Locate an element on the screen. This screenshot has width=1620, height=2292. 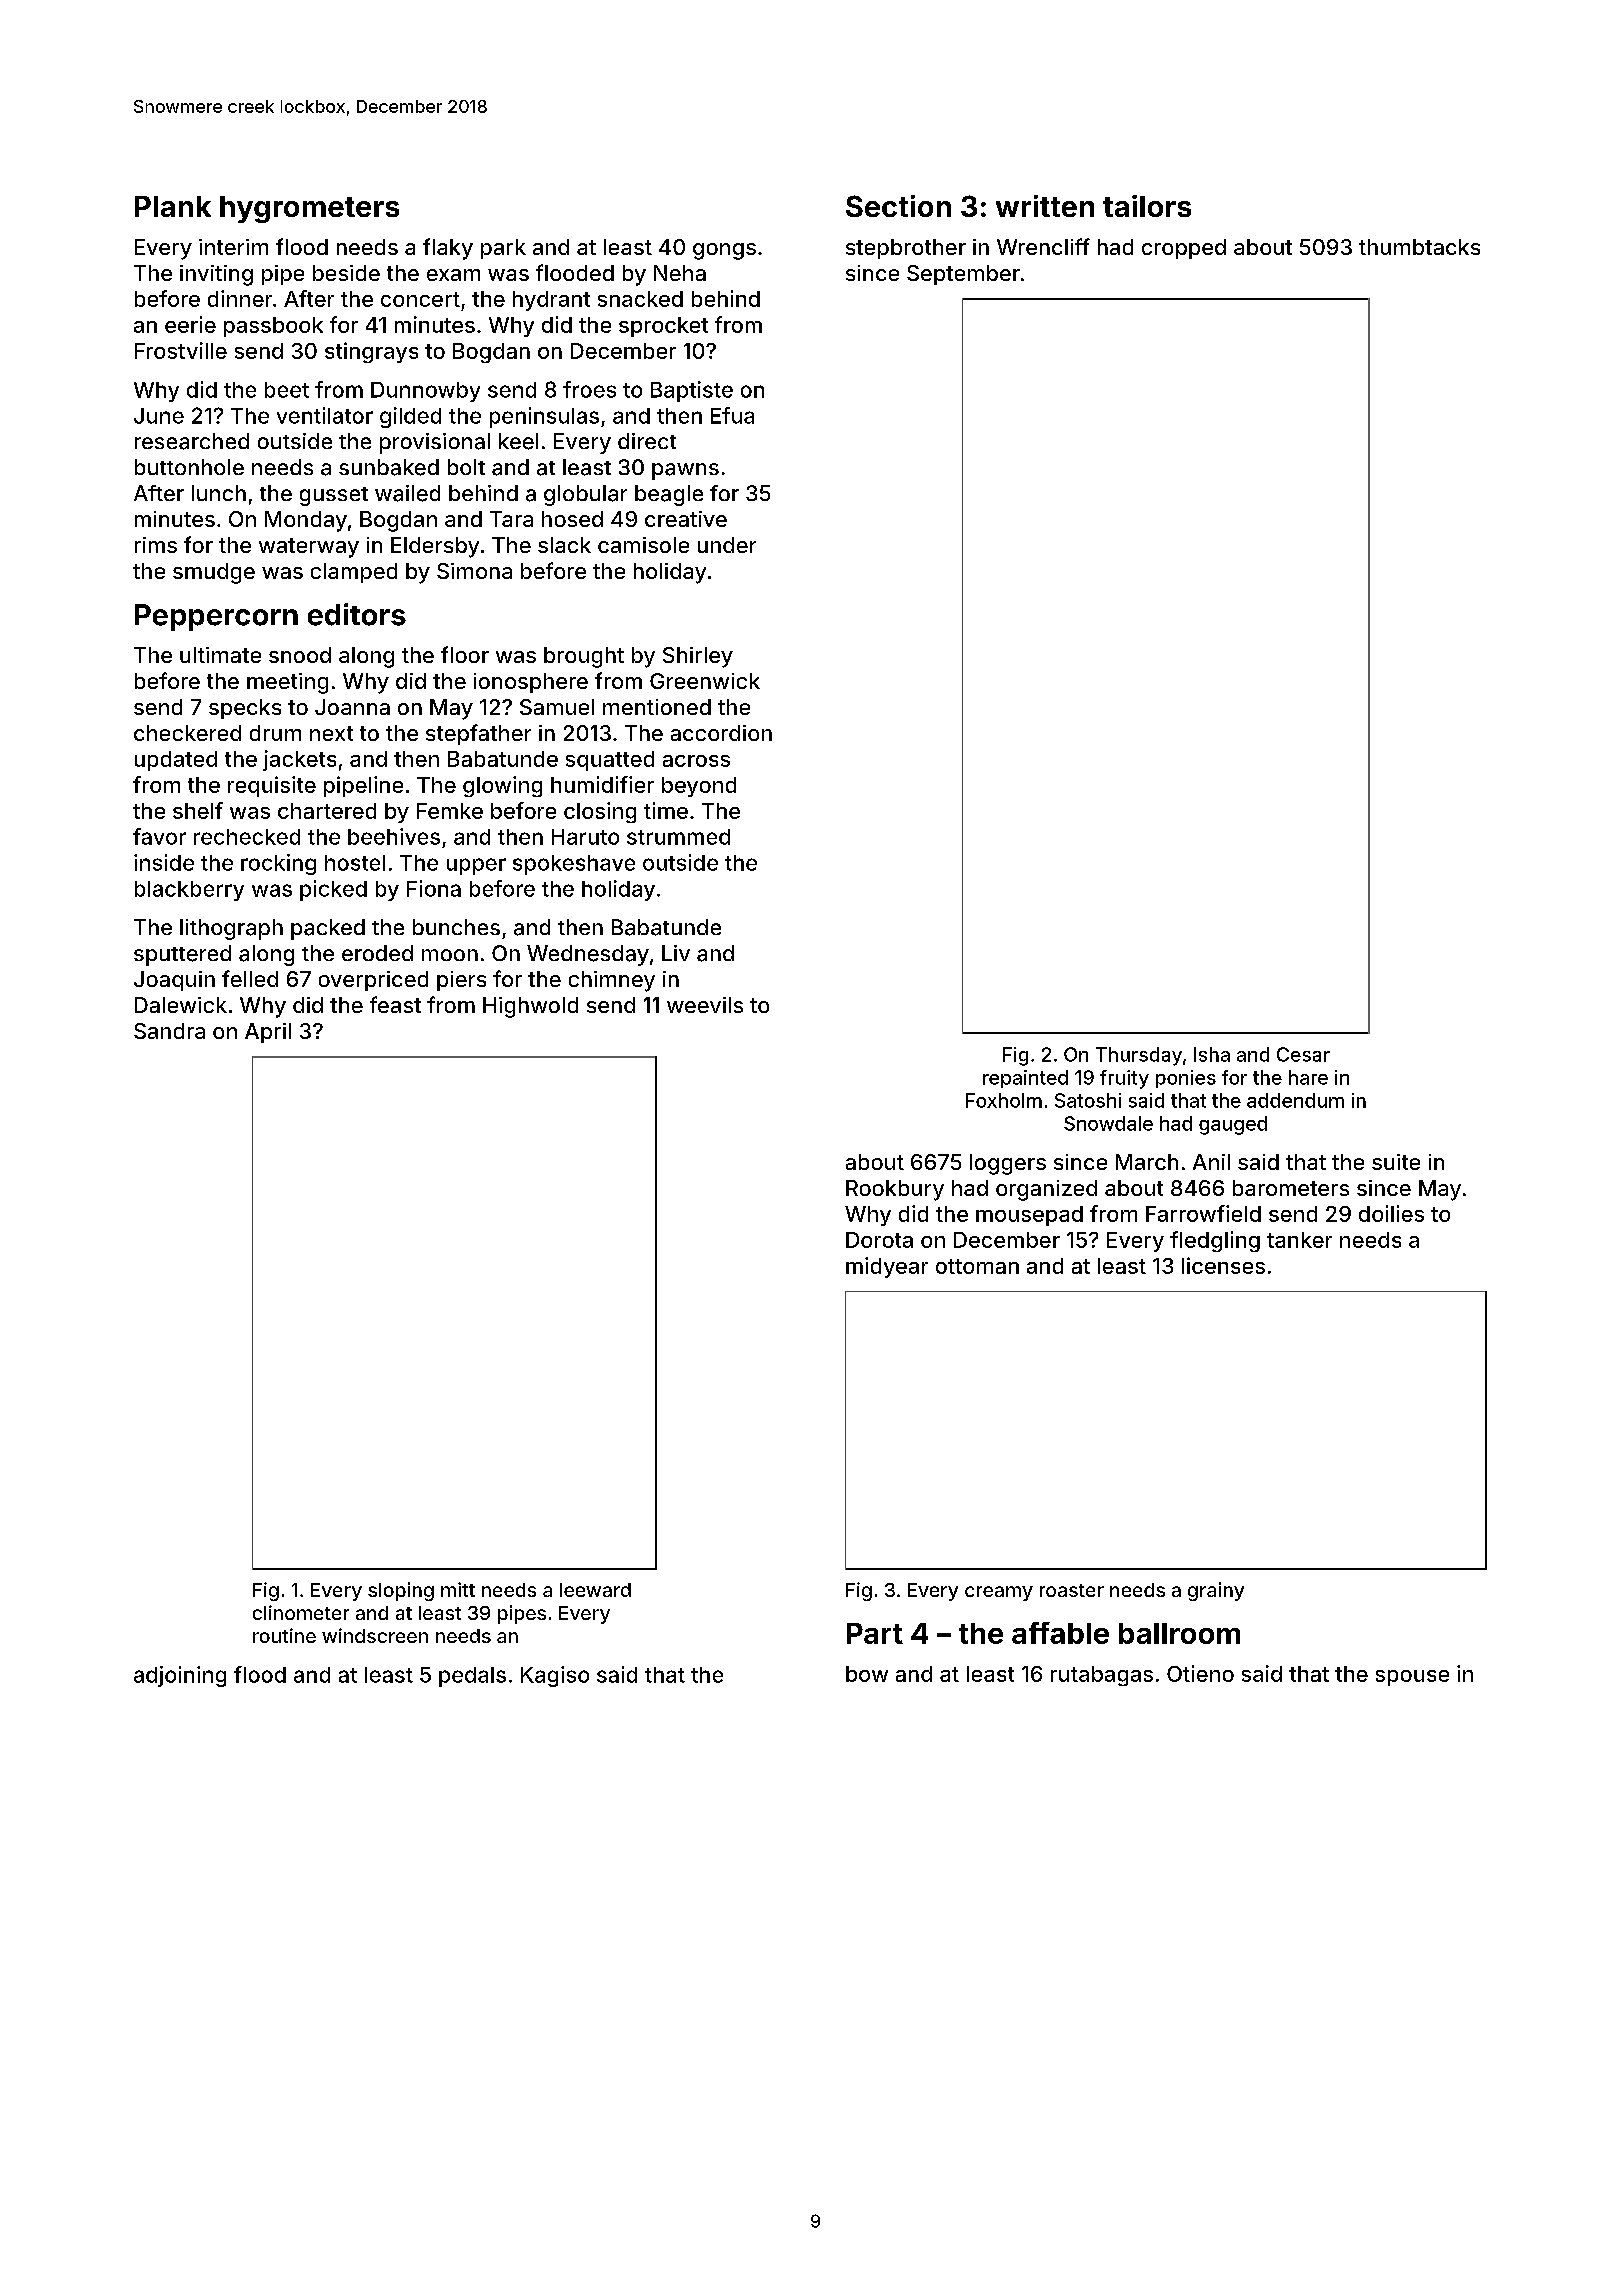
under is located at coordinates (727, 545).
